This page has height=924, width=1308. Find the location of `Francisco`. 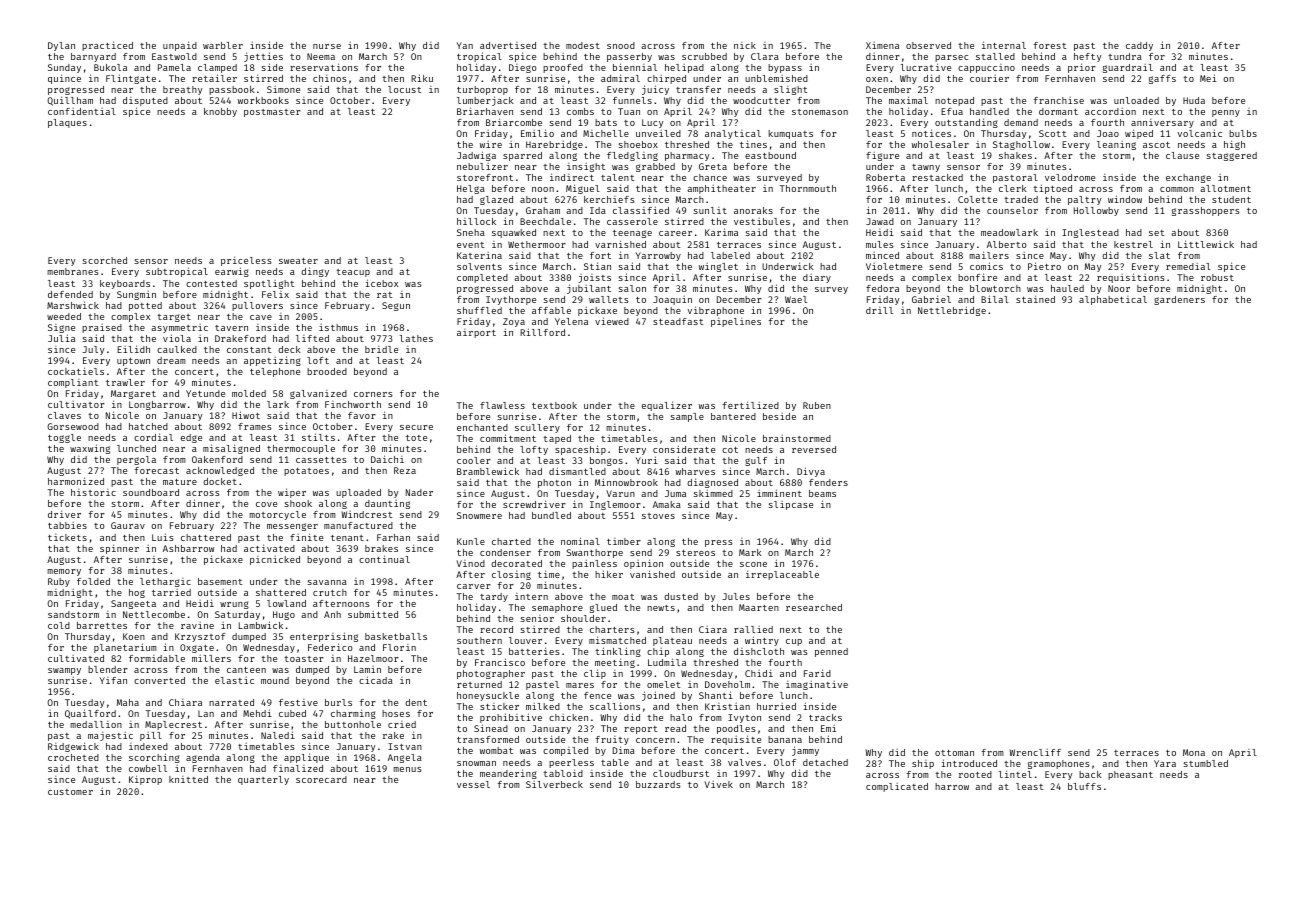

Francisco is located at coordinates (500, 662).
